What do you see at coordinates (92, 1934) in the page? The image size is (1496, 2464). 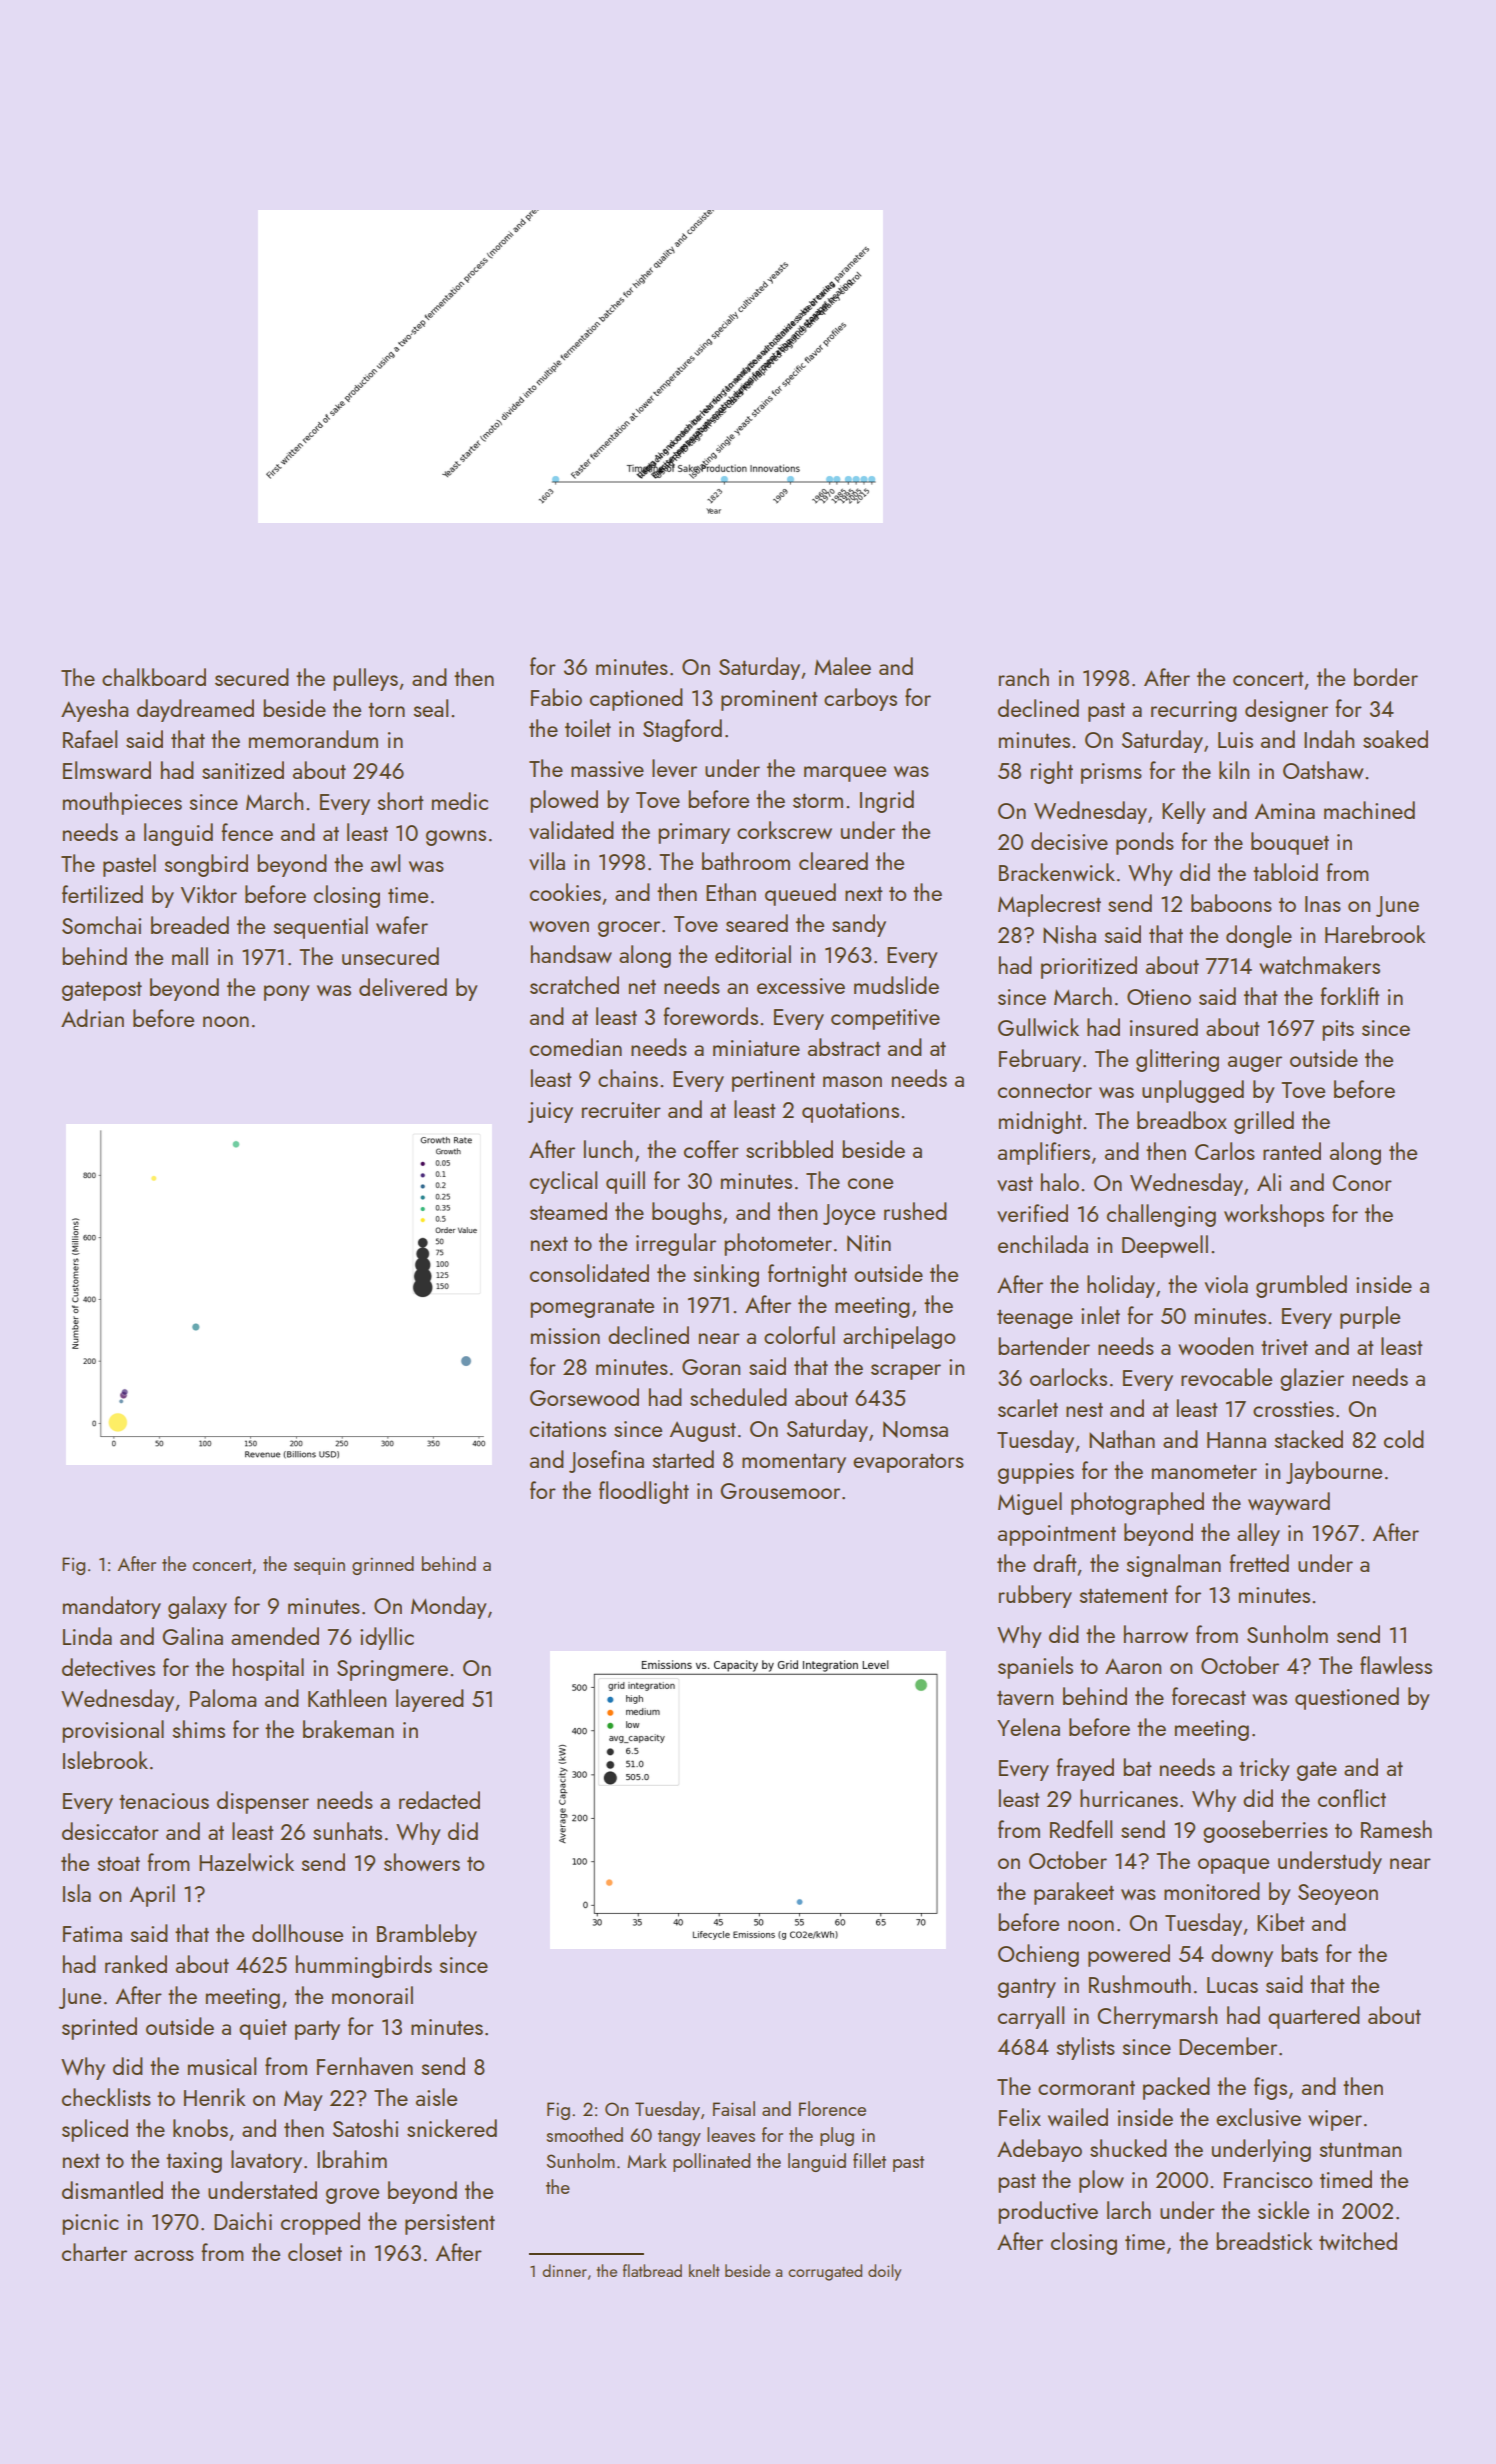 I see `Fatima` at bounding box center [92, 1934].
